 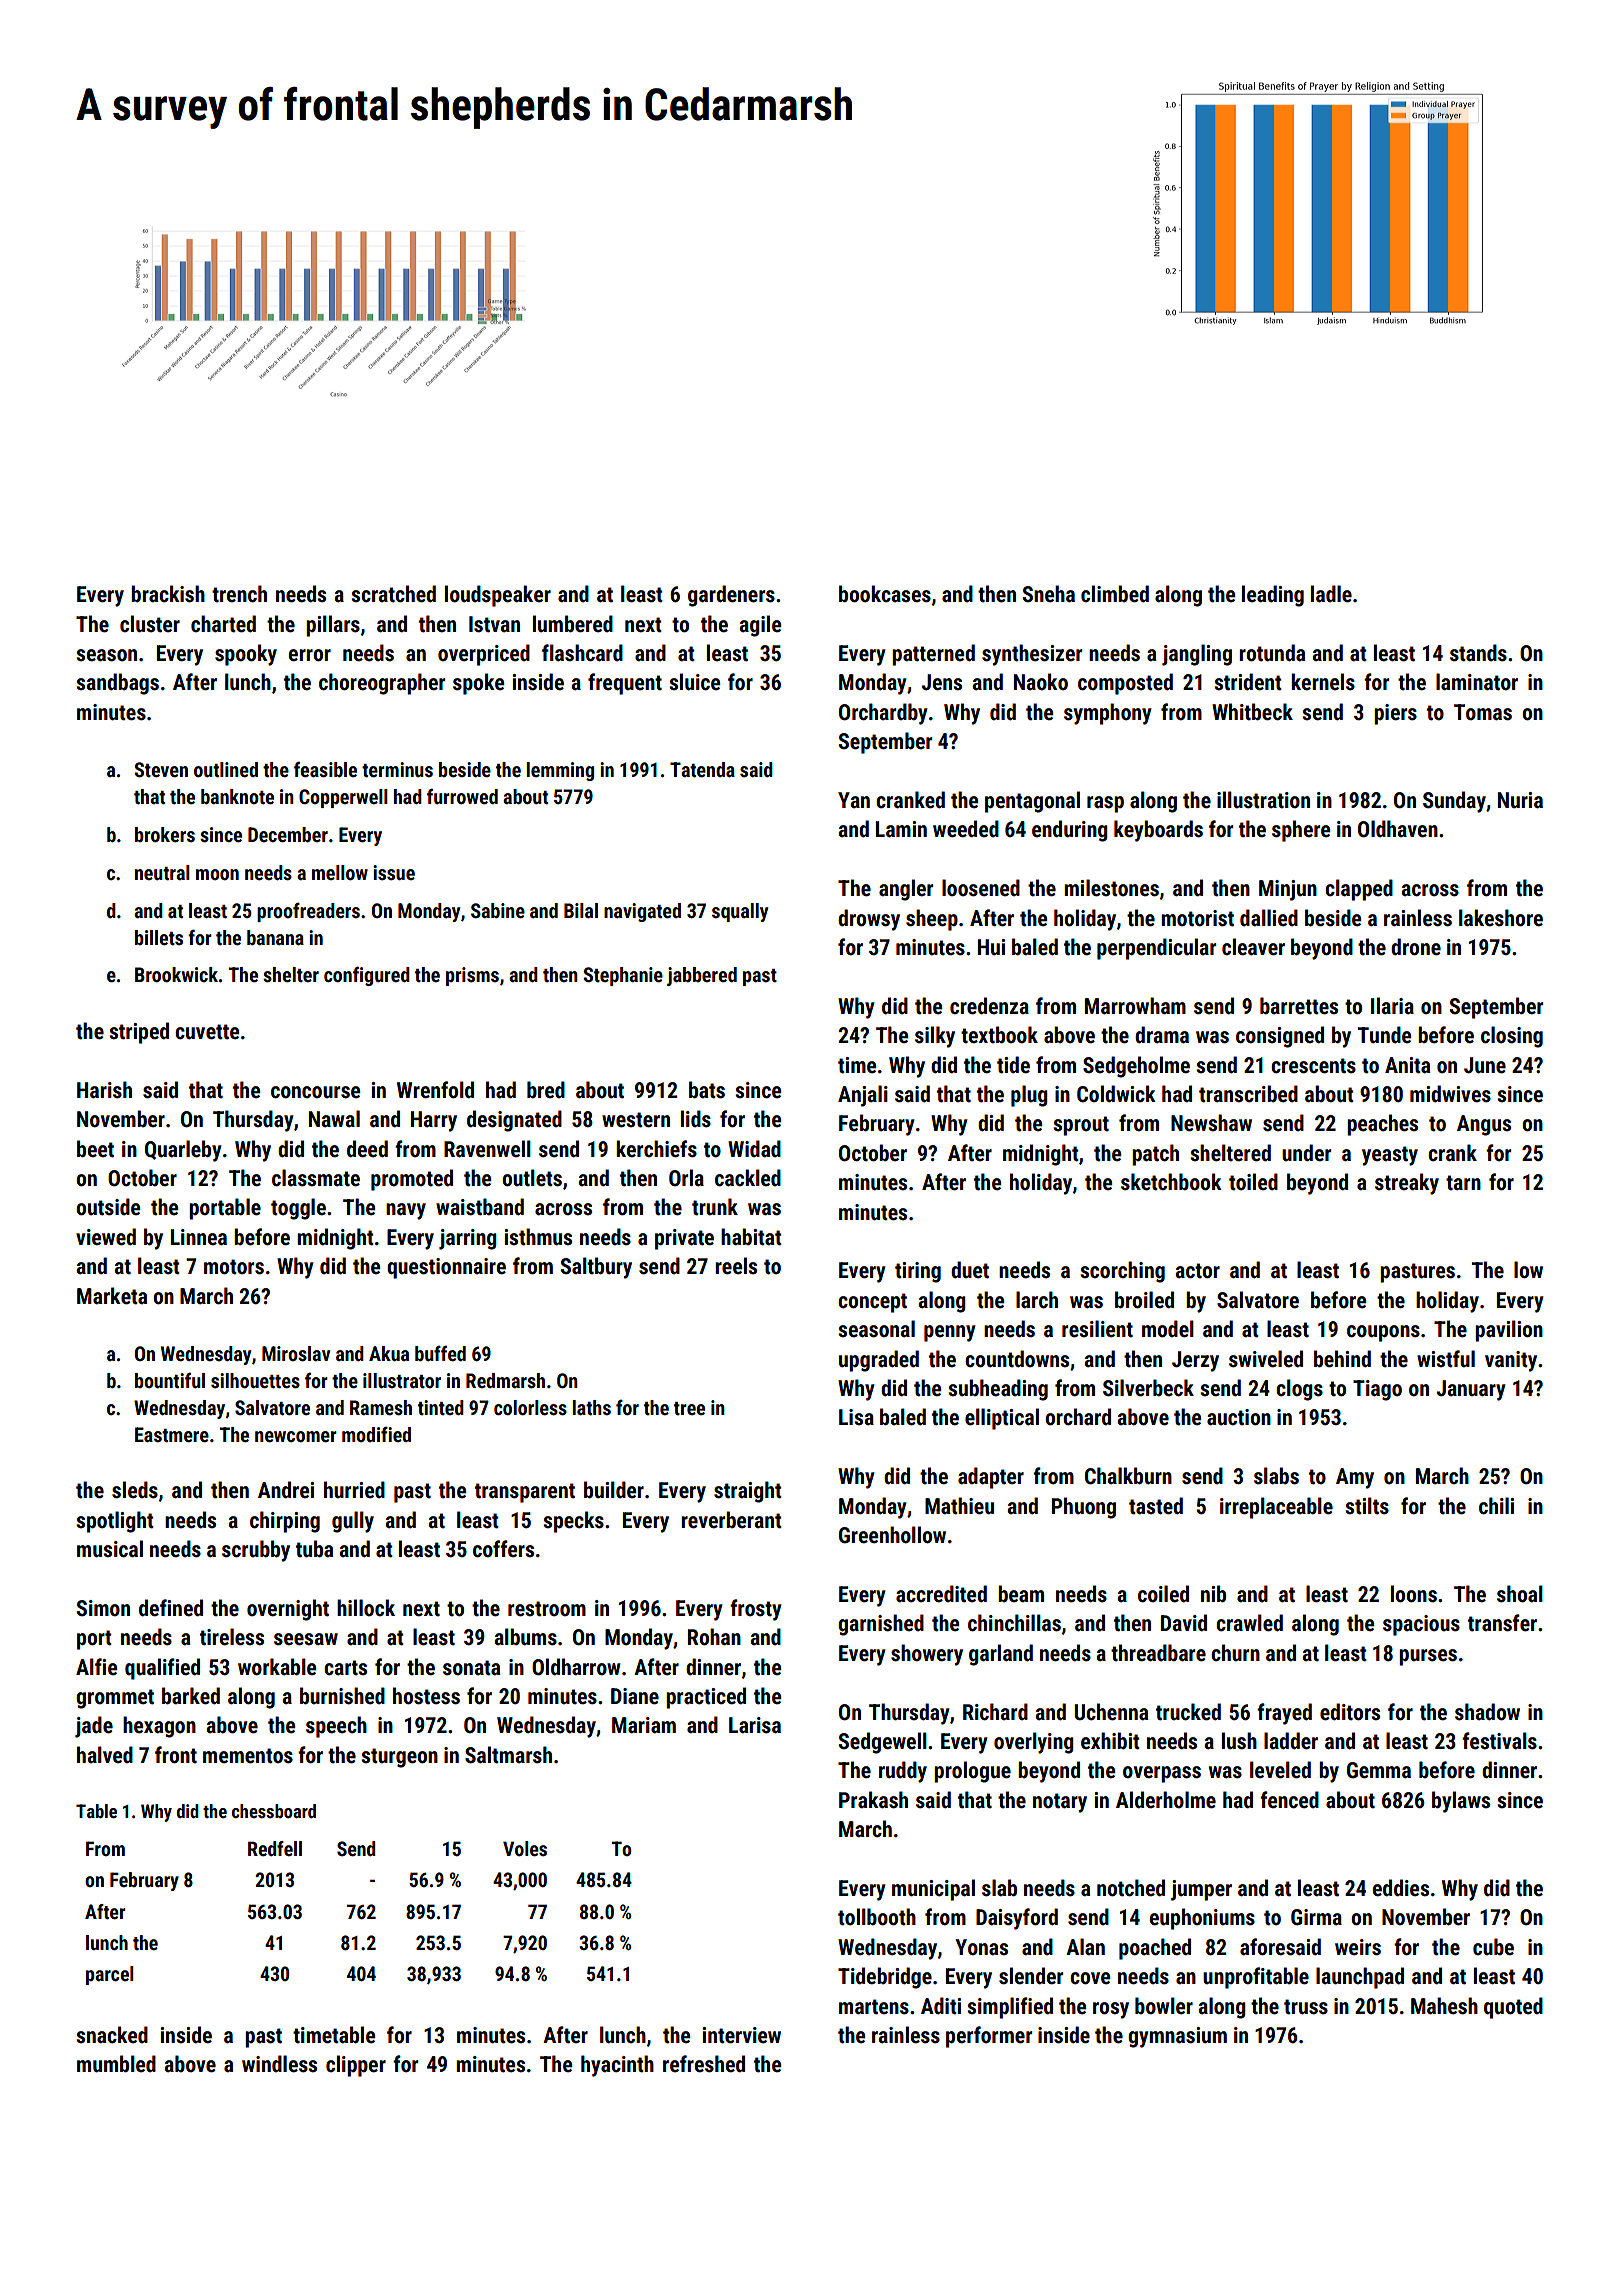 I want to click on crawled, so click(x=1249, y=1623).
